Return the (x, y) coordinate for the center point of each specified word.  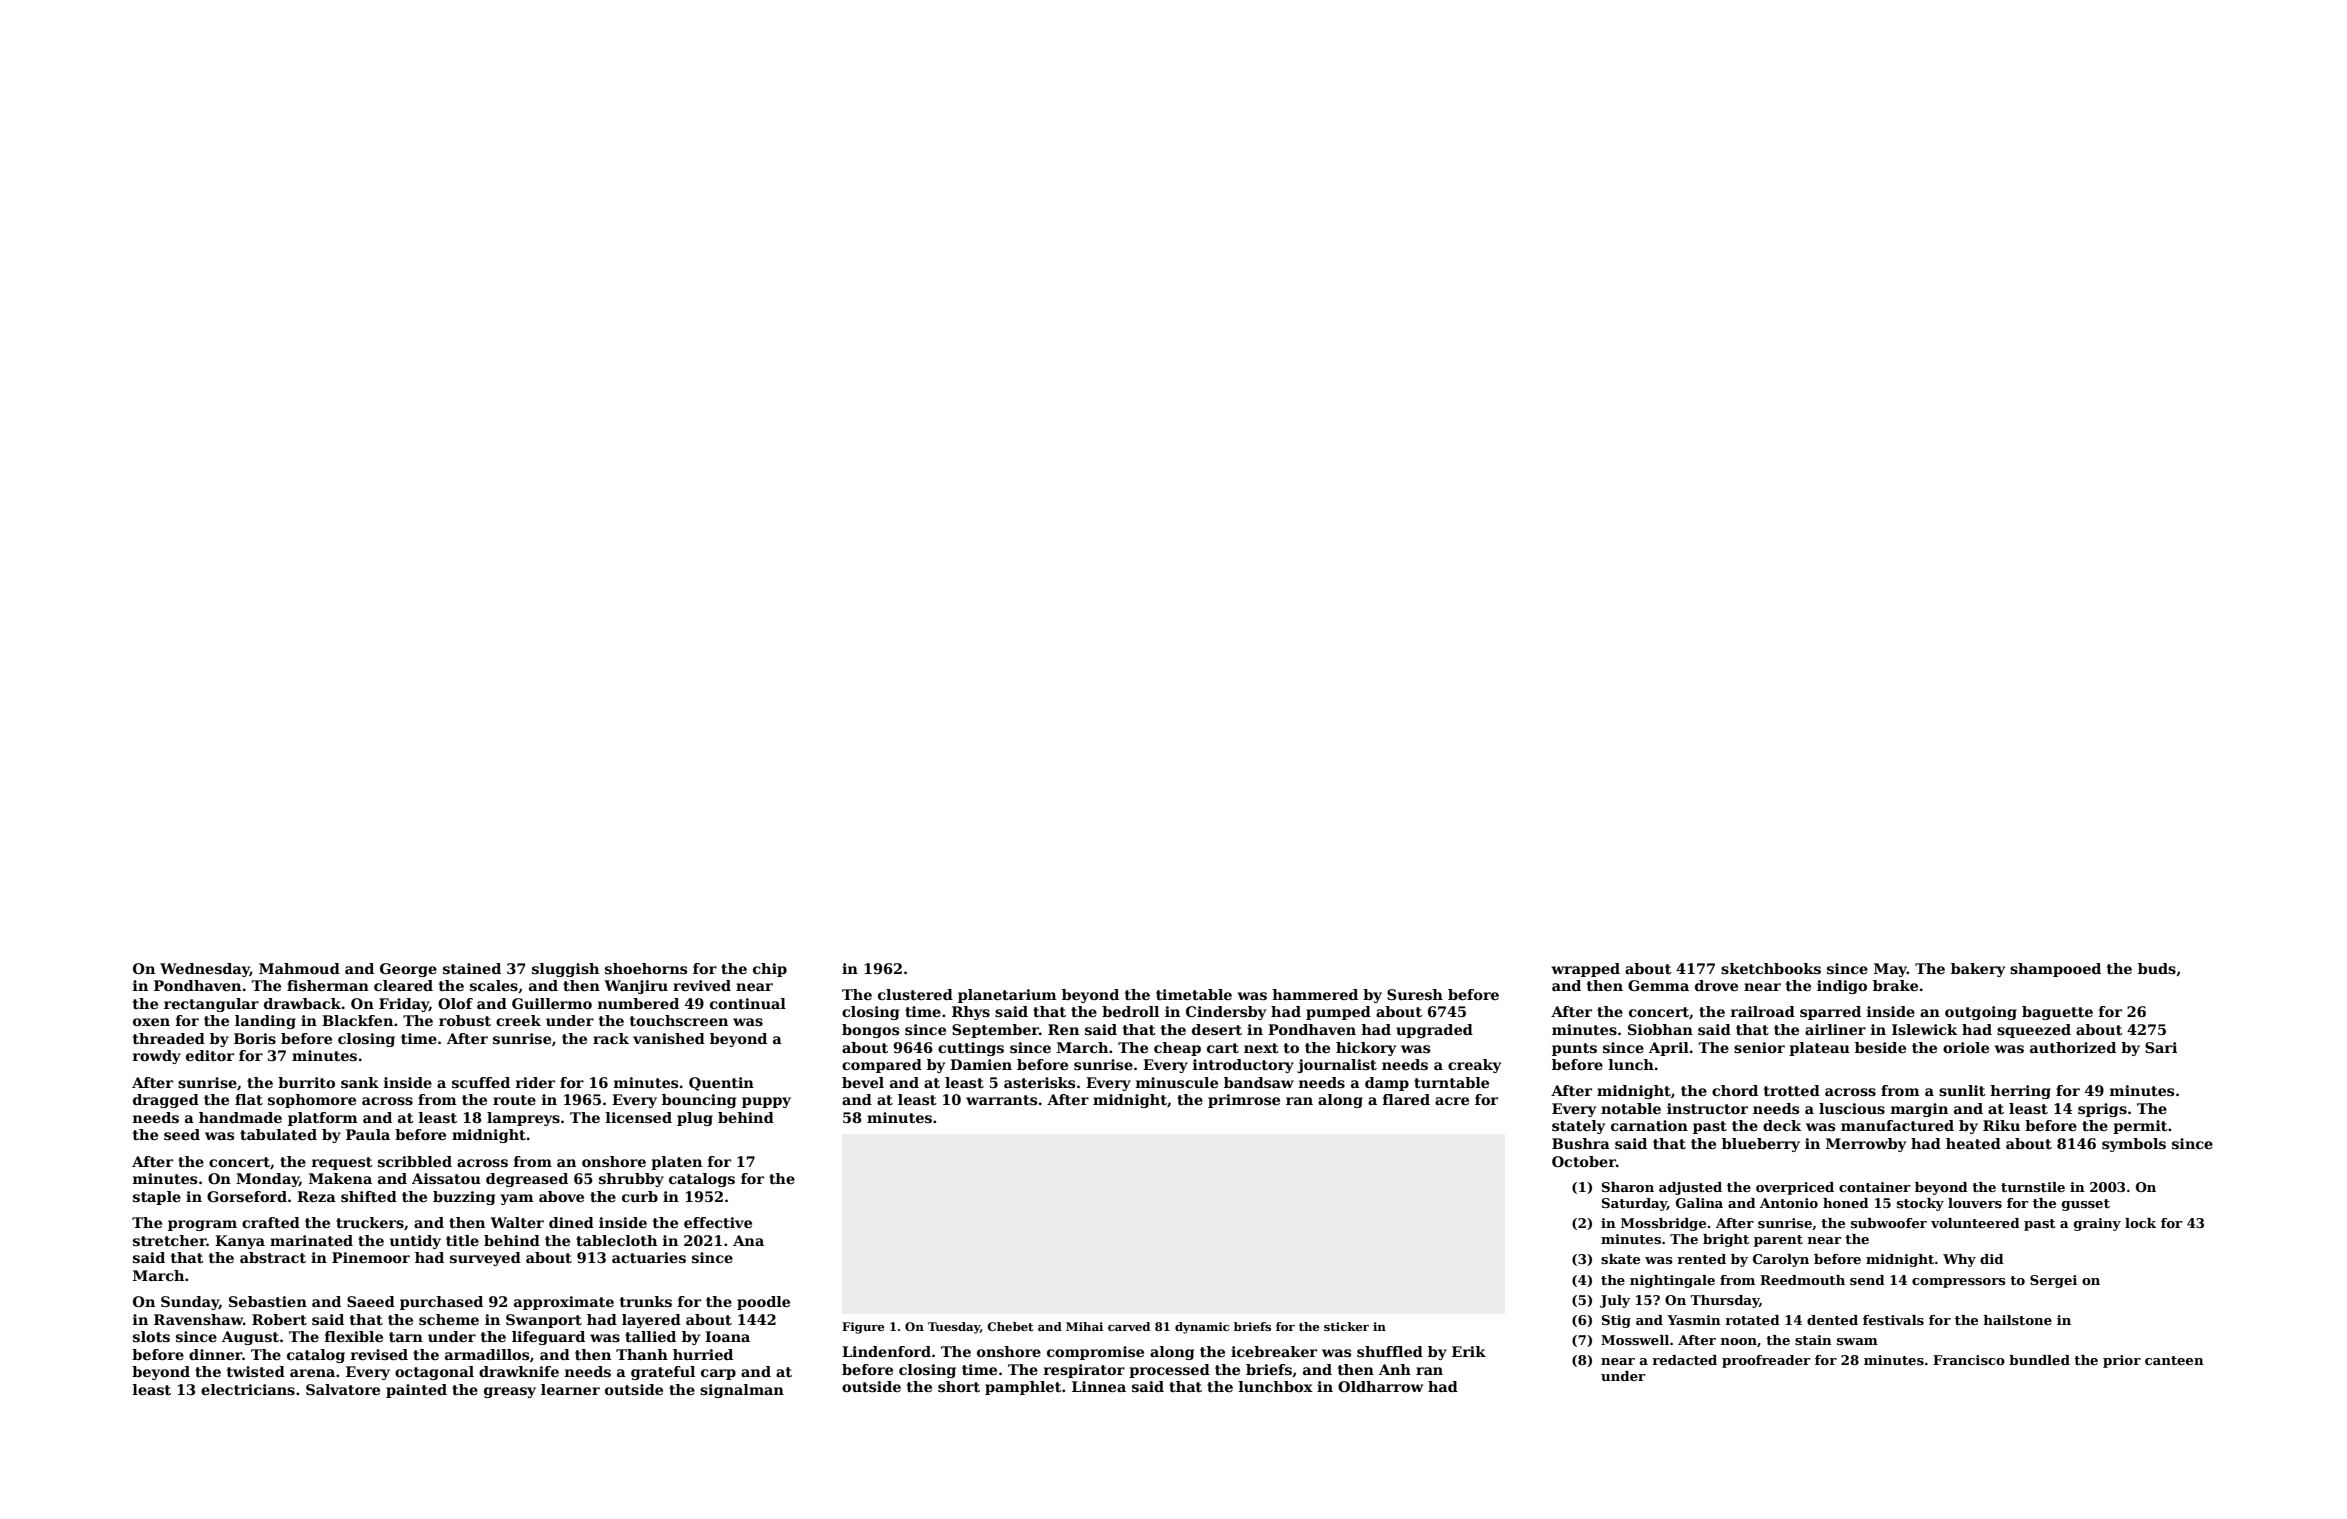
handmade (240, 1117)
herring (2020, 1092)
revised (379, 1354)
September (995, 1031)
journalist (1337, 1066)
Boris (255, 1038)
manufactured (1897, 1125)
